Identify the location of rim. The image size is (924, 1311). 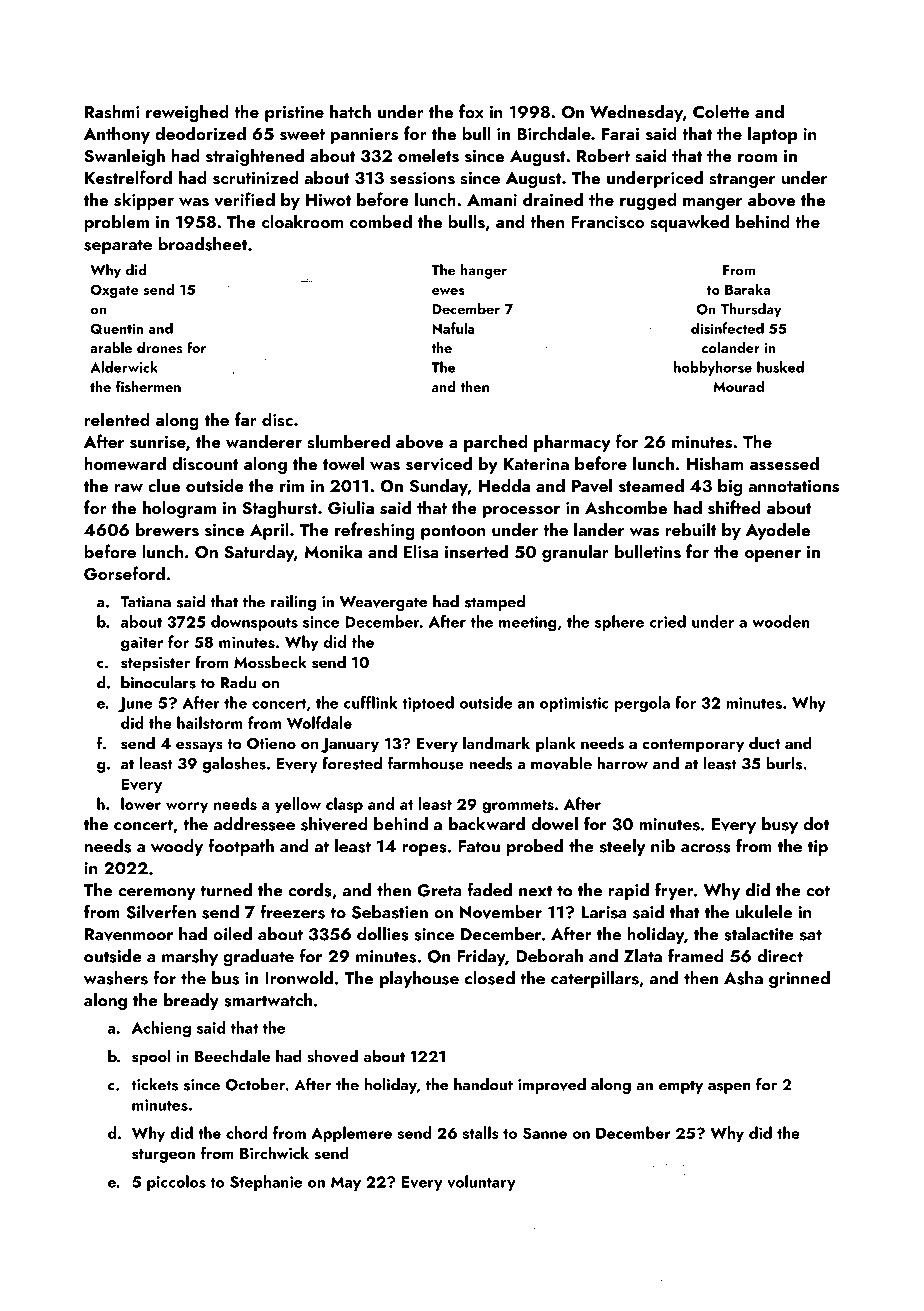
(292, 486).
